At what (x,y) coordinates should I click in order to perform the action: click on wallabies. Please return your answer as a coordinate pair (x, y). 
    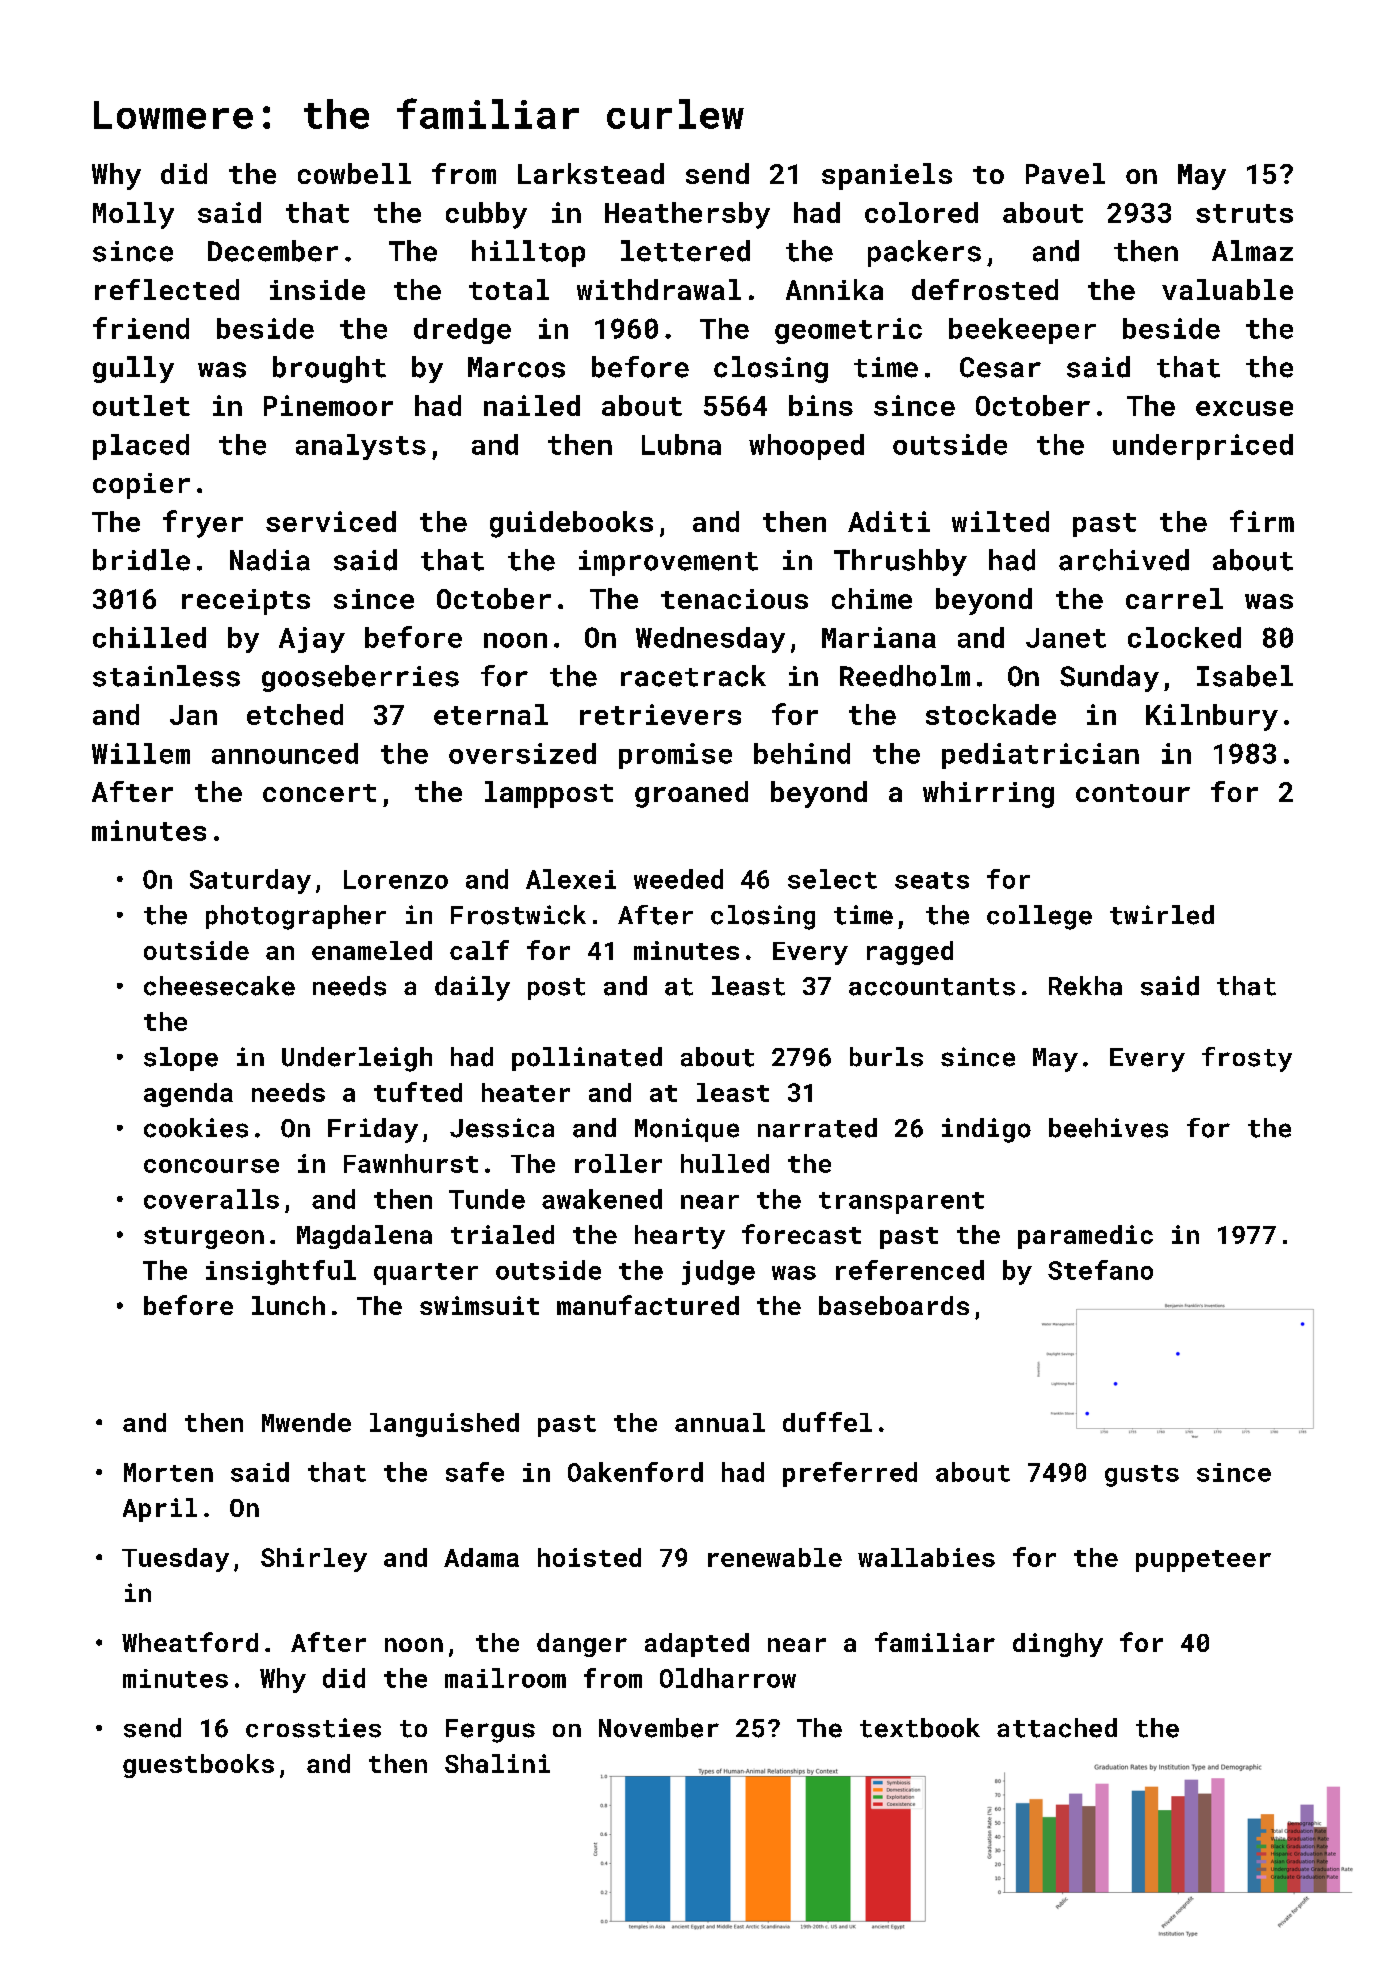
    Looking at the image, I should click on (926, 1557).
